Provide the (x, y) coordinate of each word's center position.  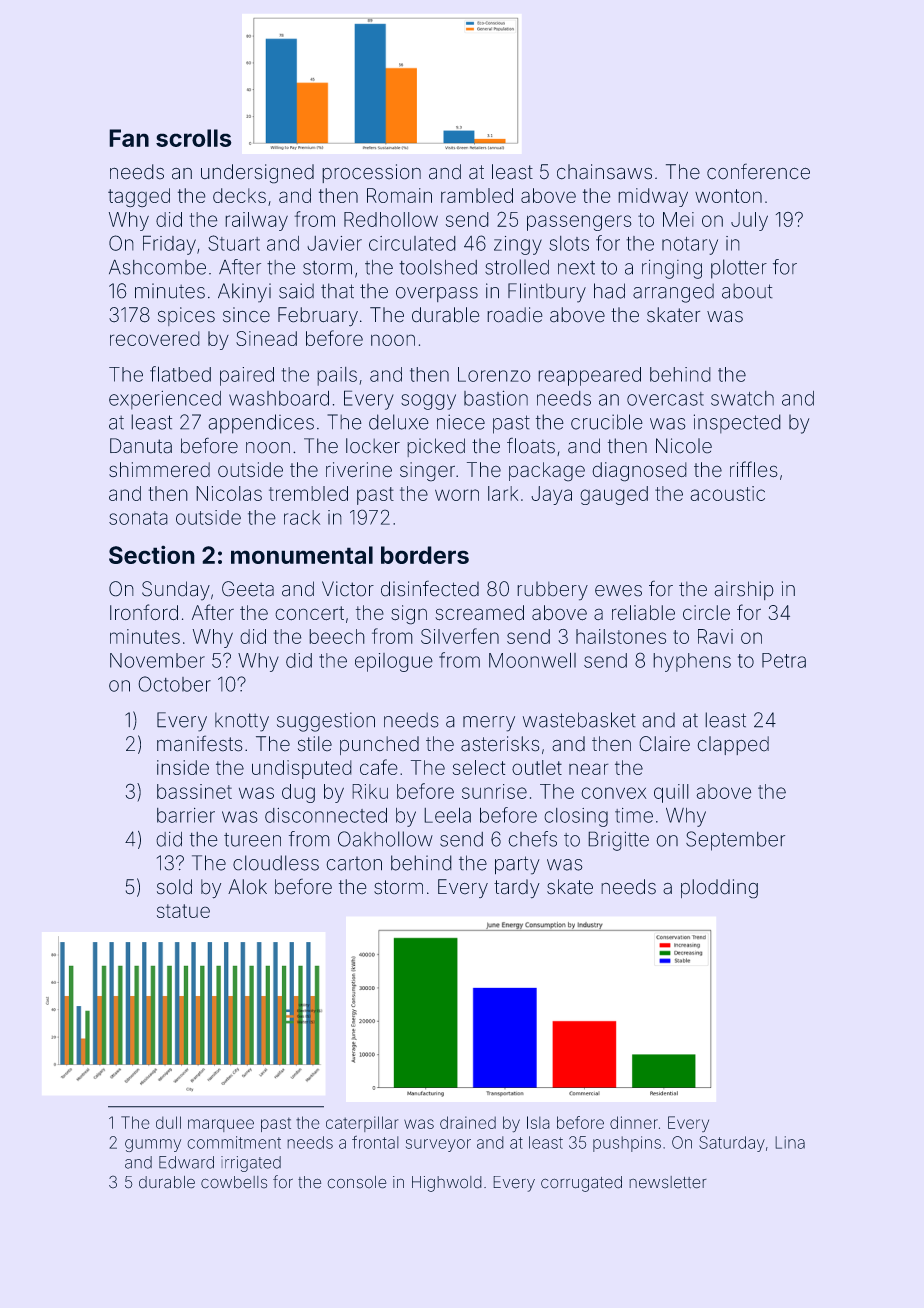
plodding (719, 889)
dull (168, 1122)
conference (758, 171)
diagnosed (639, 472)
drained (468, 1122)
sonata (138, 518)
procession (371, 173)
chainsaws (604, 172)
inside (183, 767)
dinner (634, 1122)
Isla (538, 1122)
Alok (247, 887)
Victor (348, 589)
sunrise (494, 791)
